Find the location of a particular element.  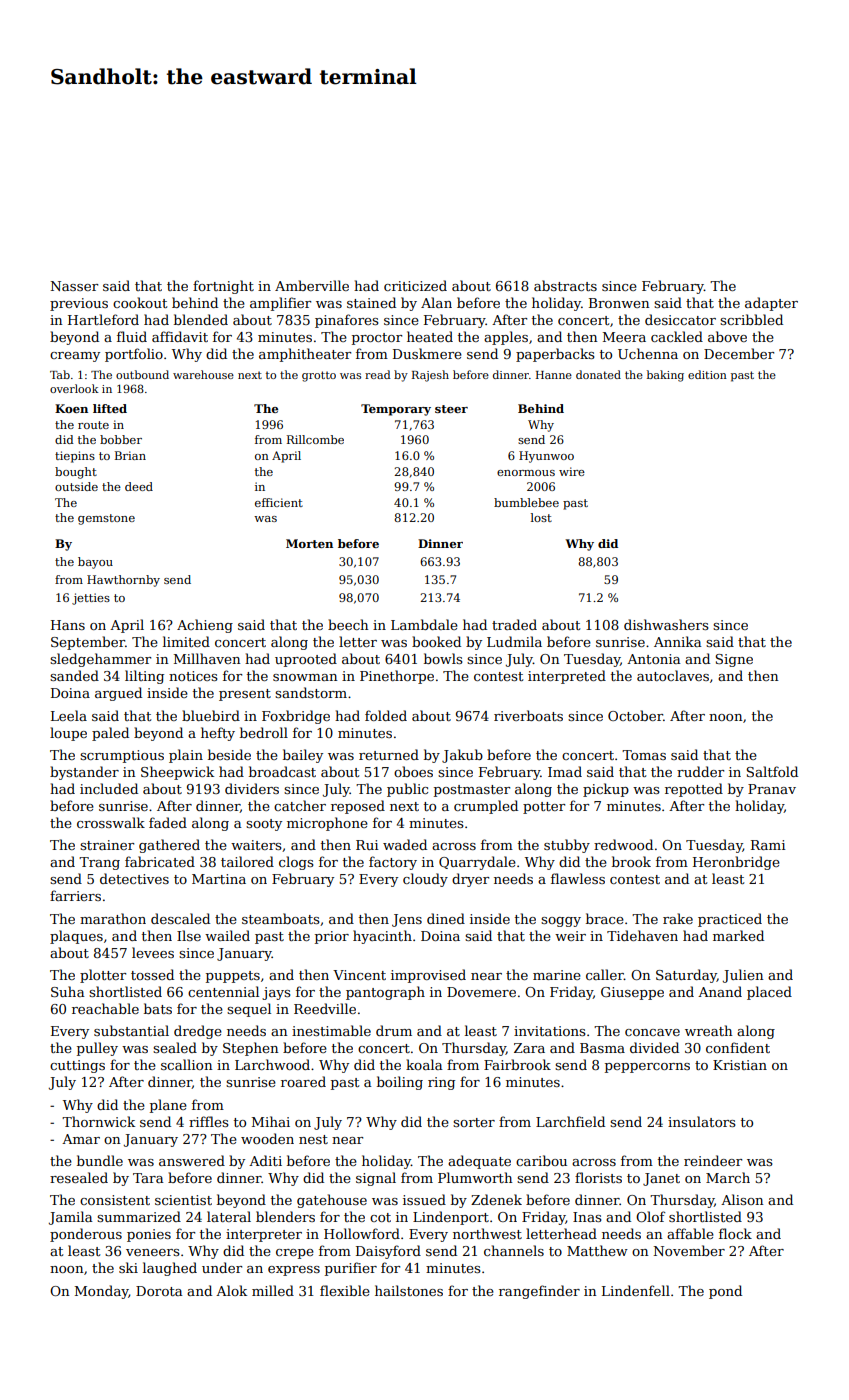

paperbacks is located at coordinates (555, 355).
